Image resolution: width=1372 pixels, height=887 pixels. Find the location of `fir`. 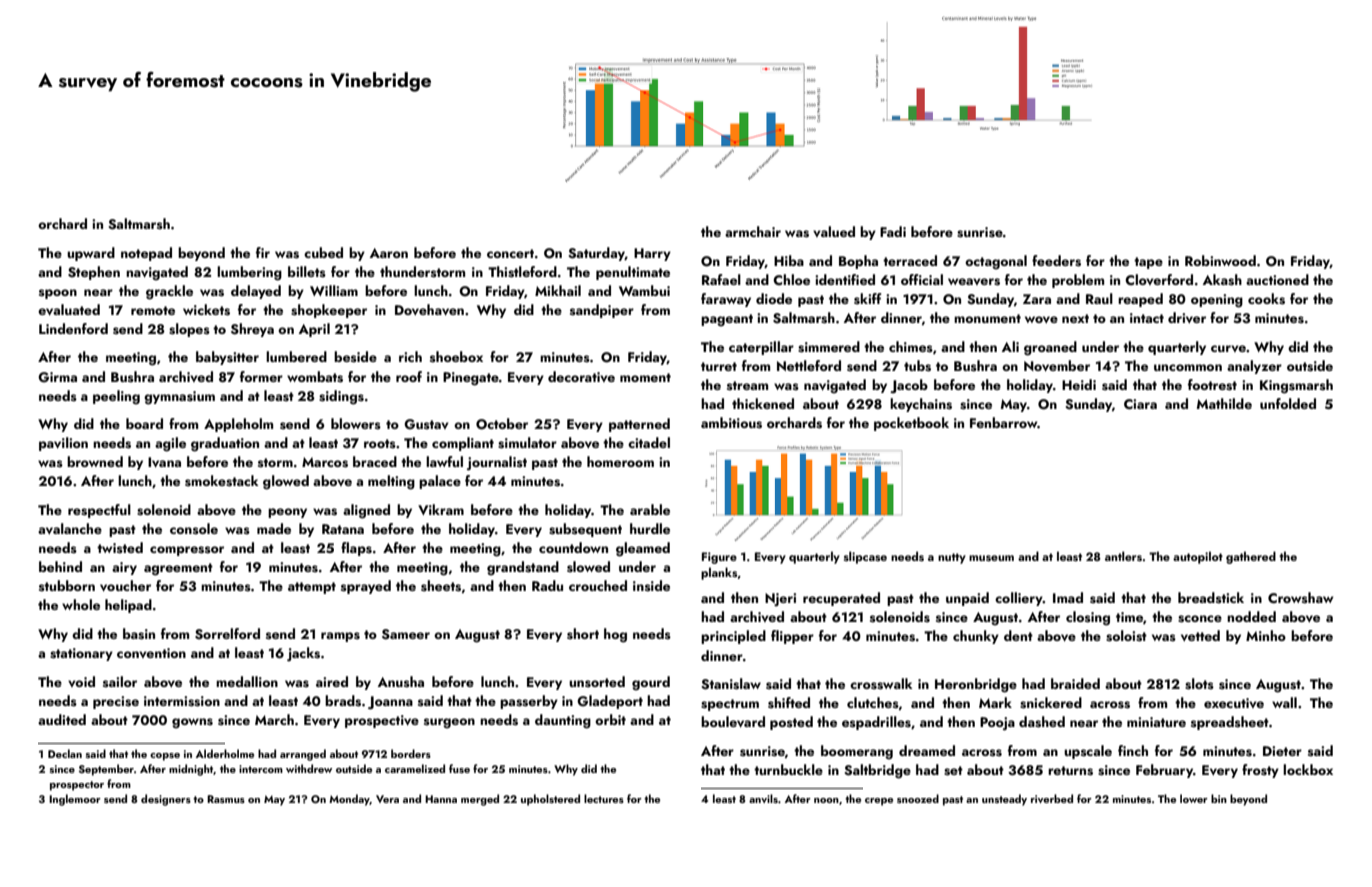

fir is located at coordinates (263, 252).
